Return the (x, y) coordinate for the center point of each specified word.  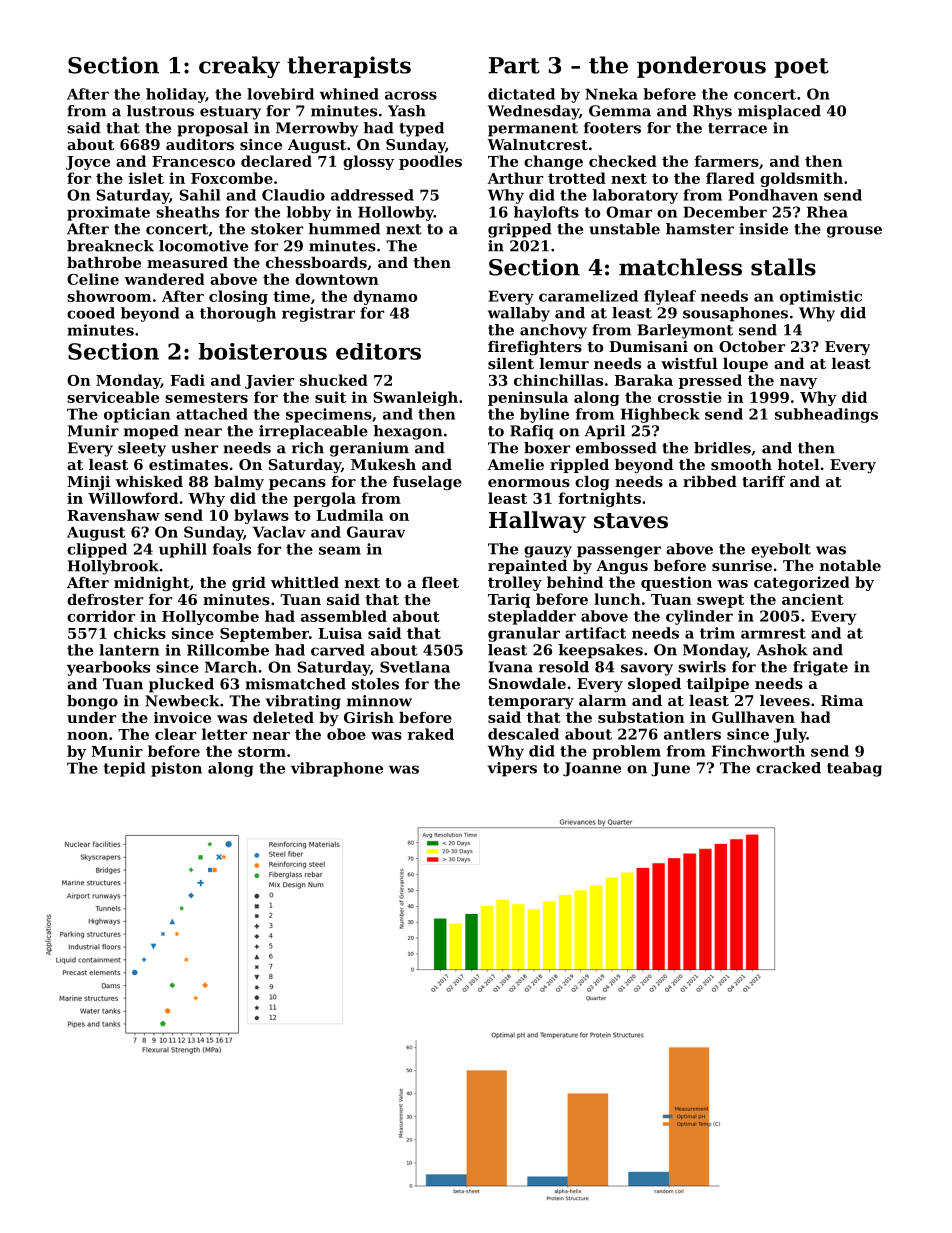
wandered (164, 279)
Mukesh (383, 464)
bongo (92, 702)
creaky (239, 67)
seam (340, 550)
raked (430, 734)
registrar (318, 314)
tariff (763, 481)
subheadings (826, 415)
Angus (622, 567)
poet (801, 68)
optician (137, 415)
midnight (152, 584)
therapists (349, 67)
